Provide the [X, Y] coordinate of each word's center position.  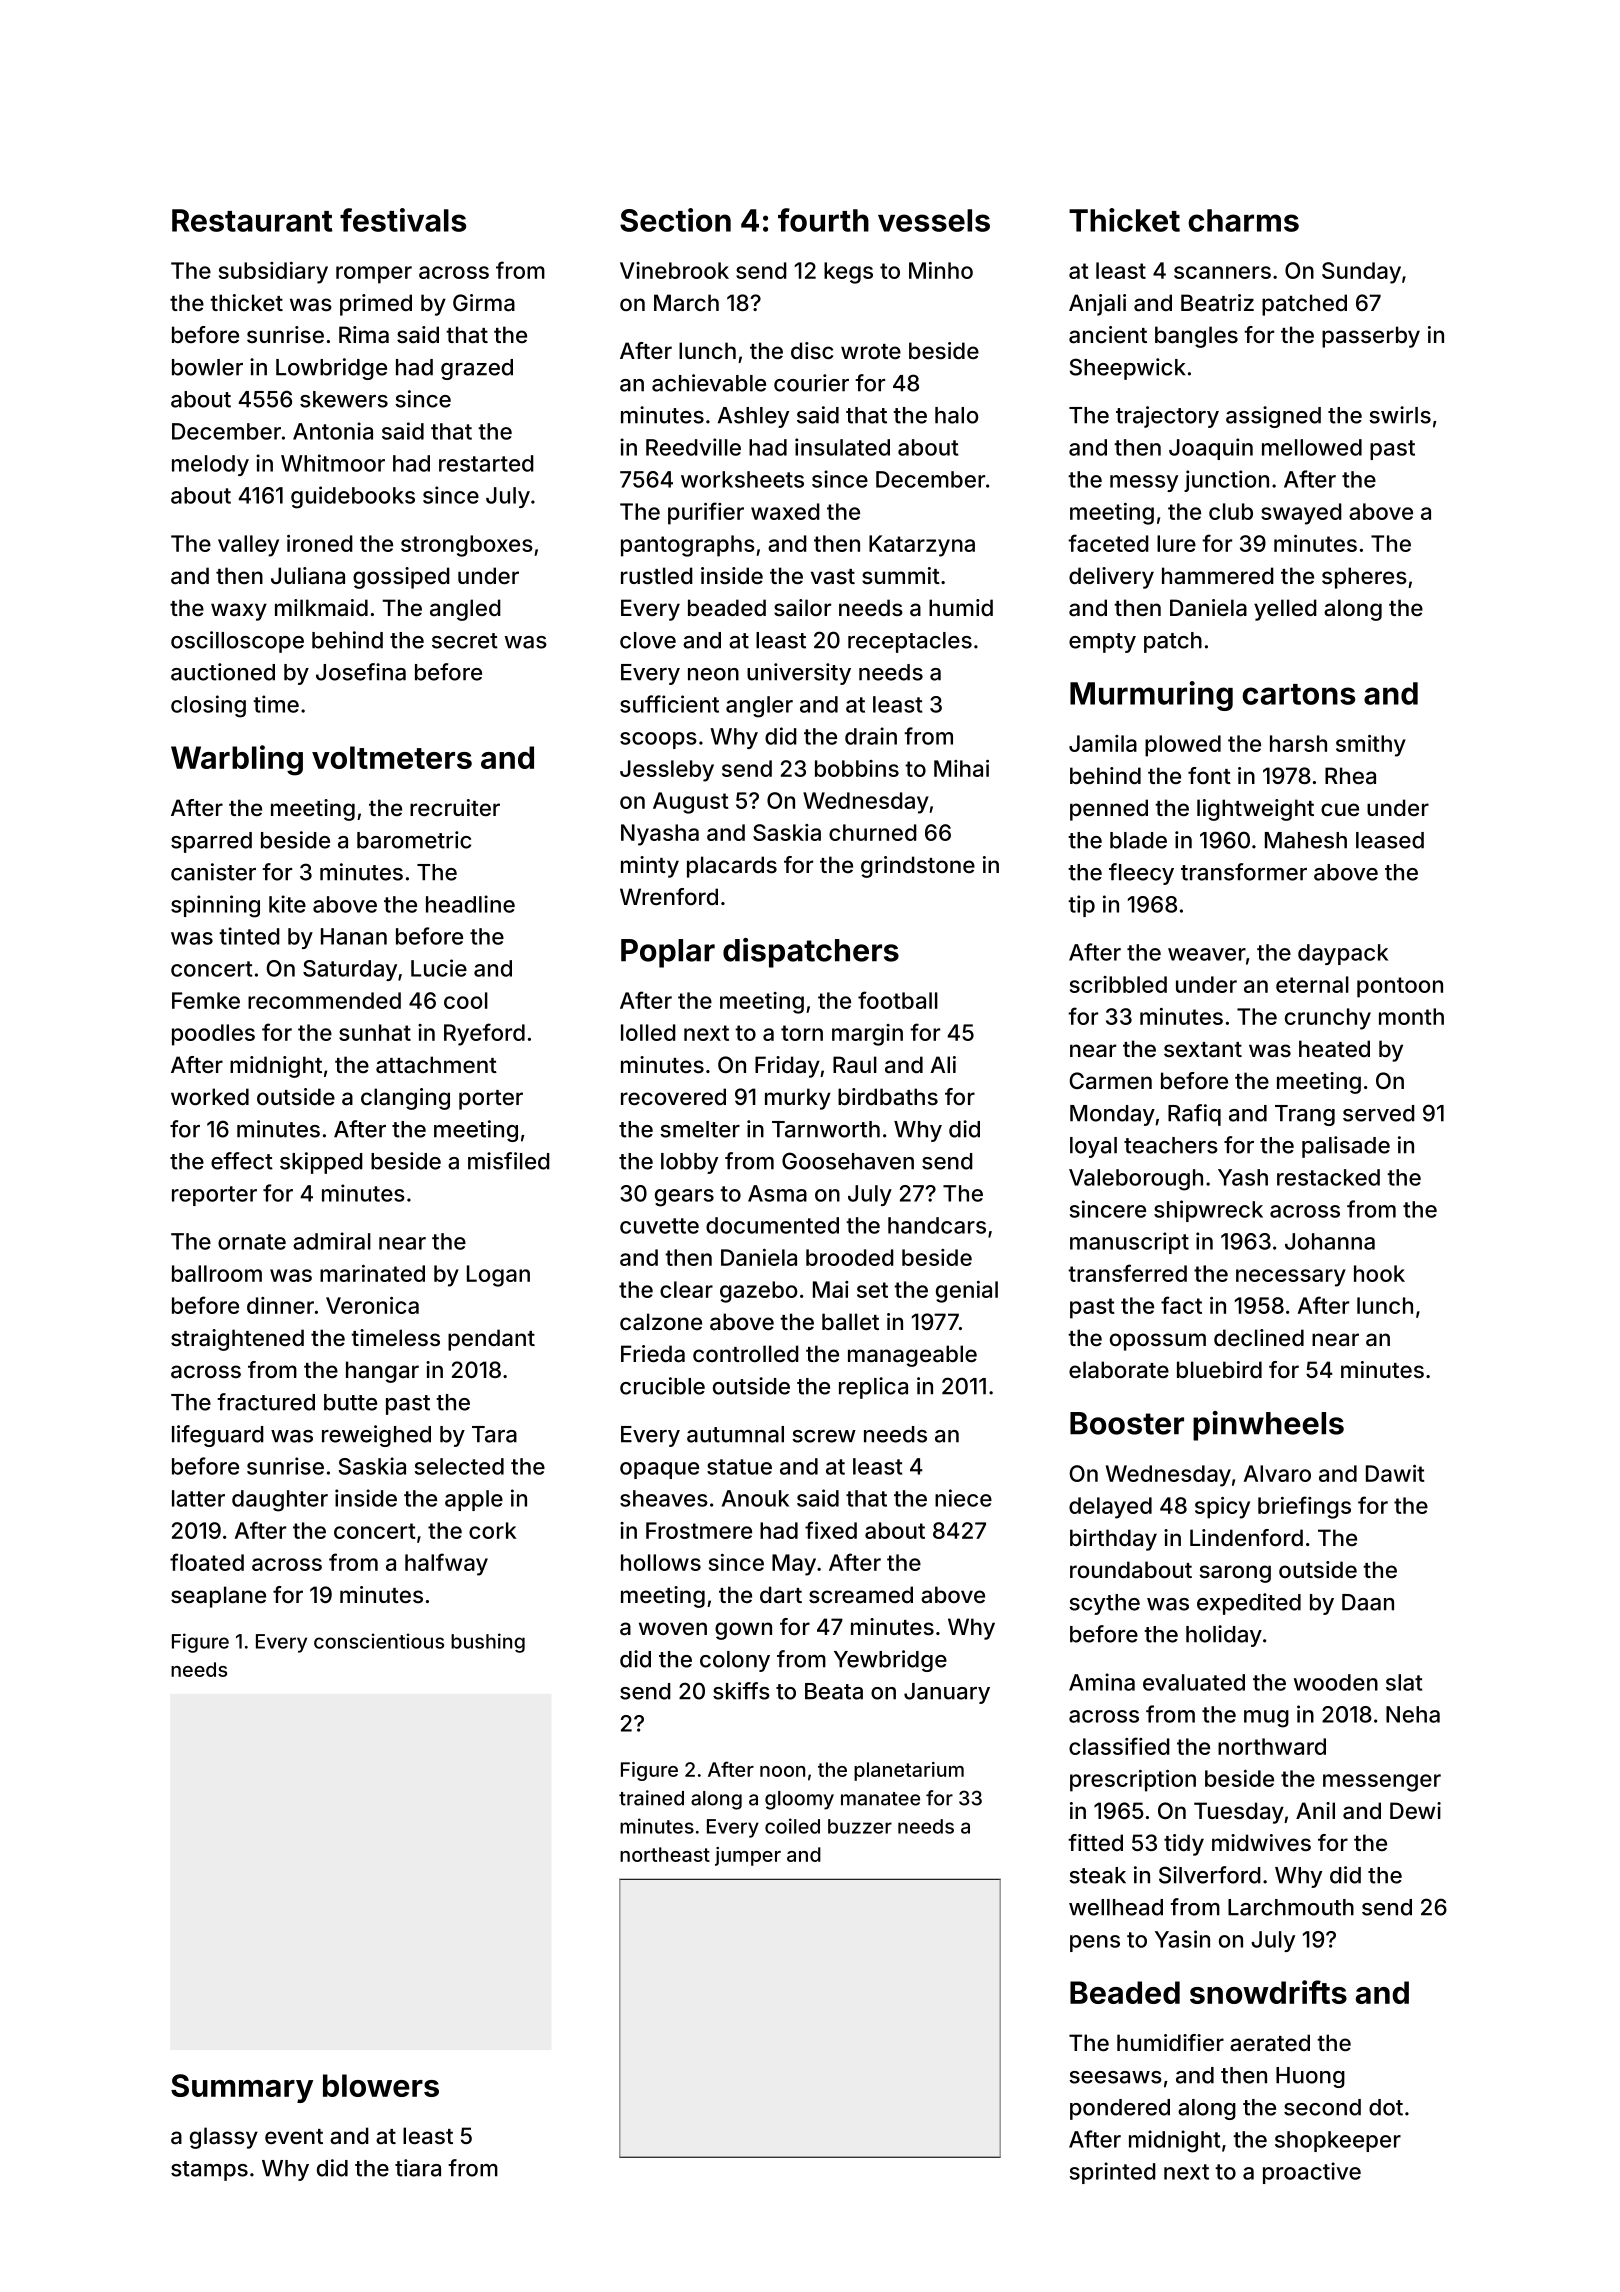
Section [675, 220]
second [1322, 2107]
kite [287, 904]
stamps [209, 2171]
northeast [665, 1854]
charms [1243, 220]
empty [1102, 643]
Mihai [961, 768]
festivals [403, 220]
